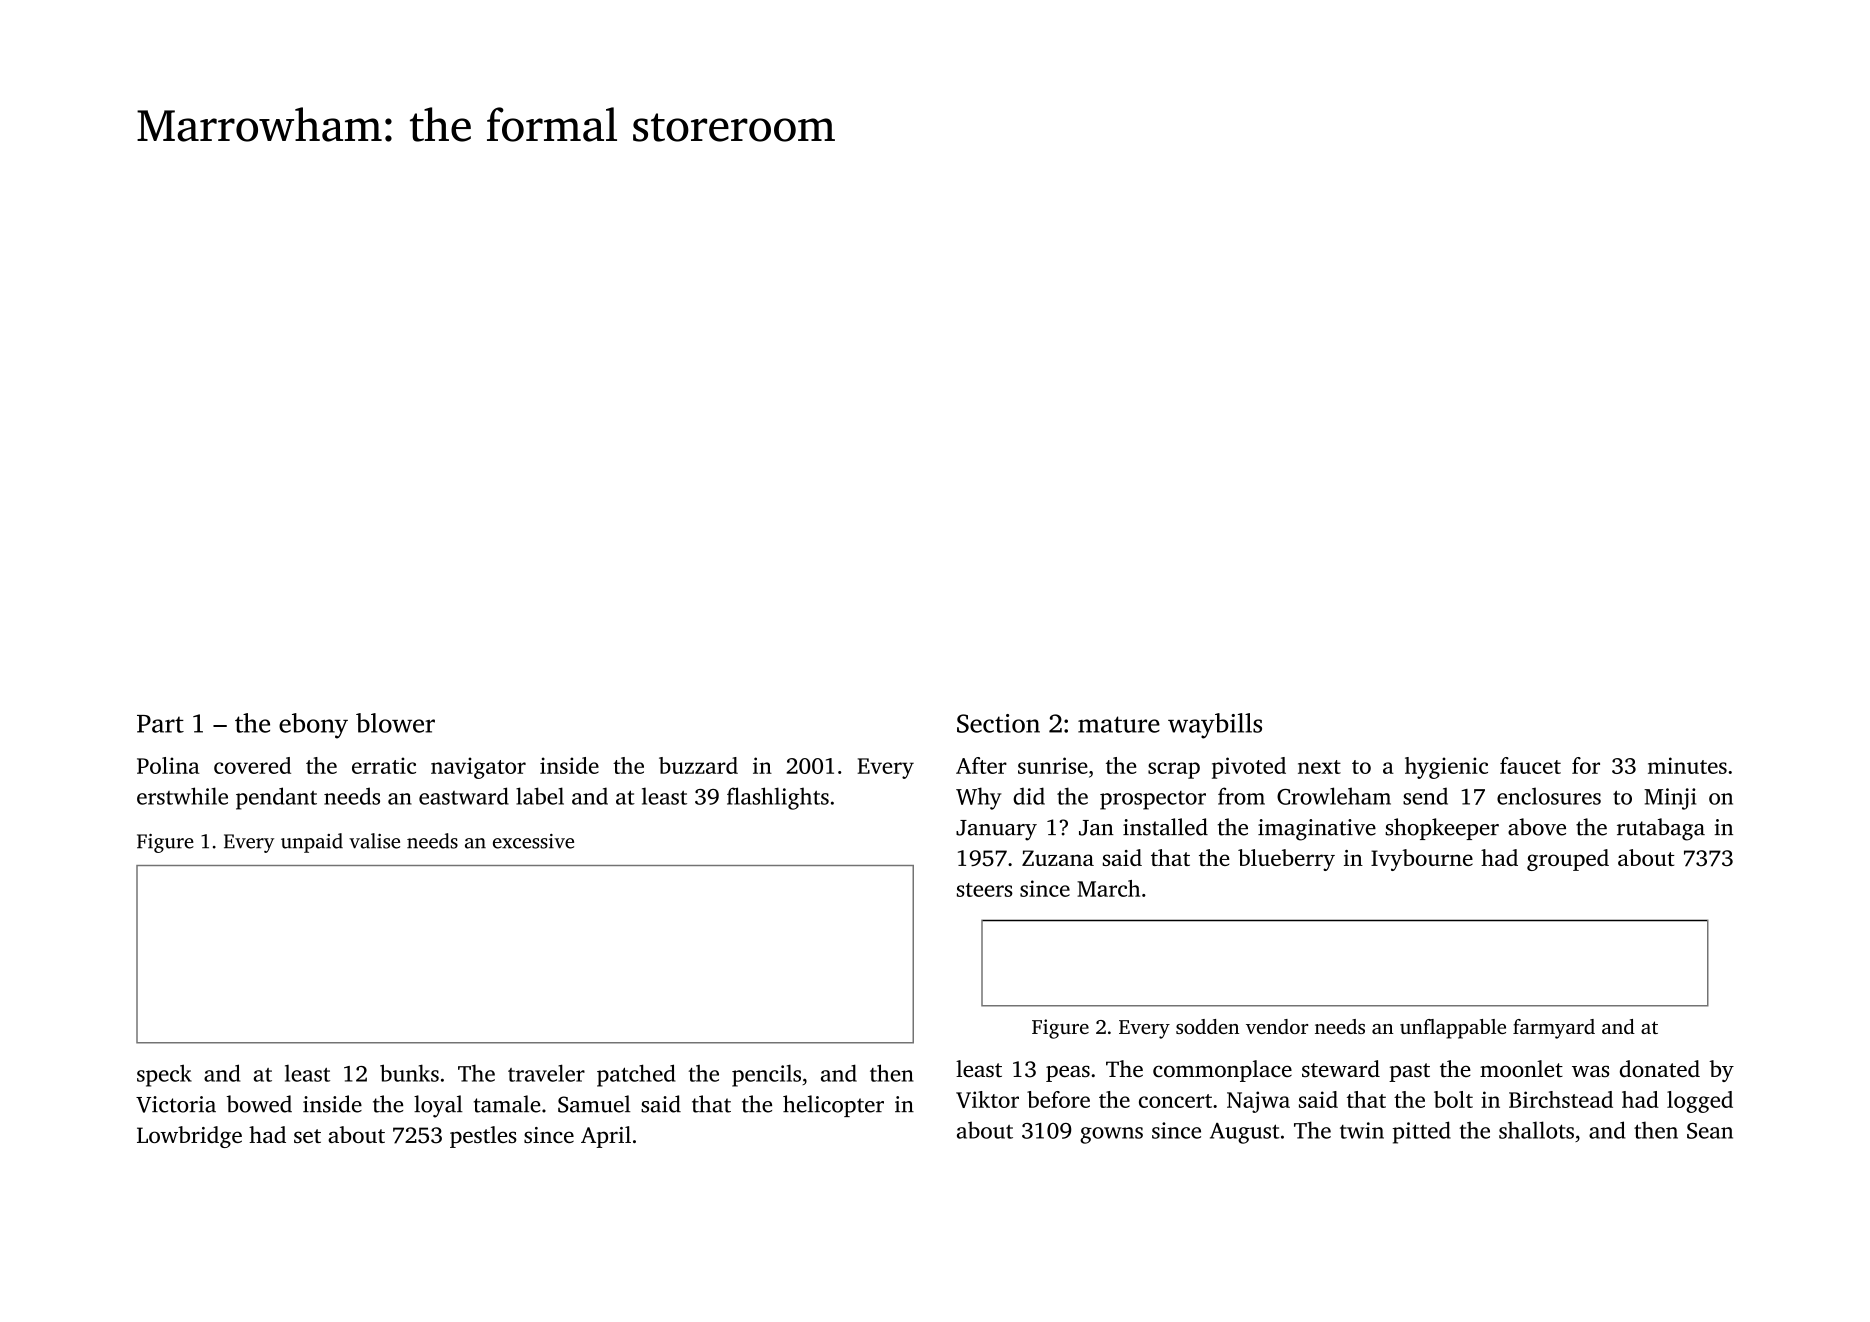 The width and height of the screenshot is (1870, 1322). I want to click on excessive, so click(533, 841).
